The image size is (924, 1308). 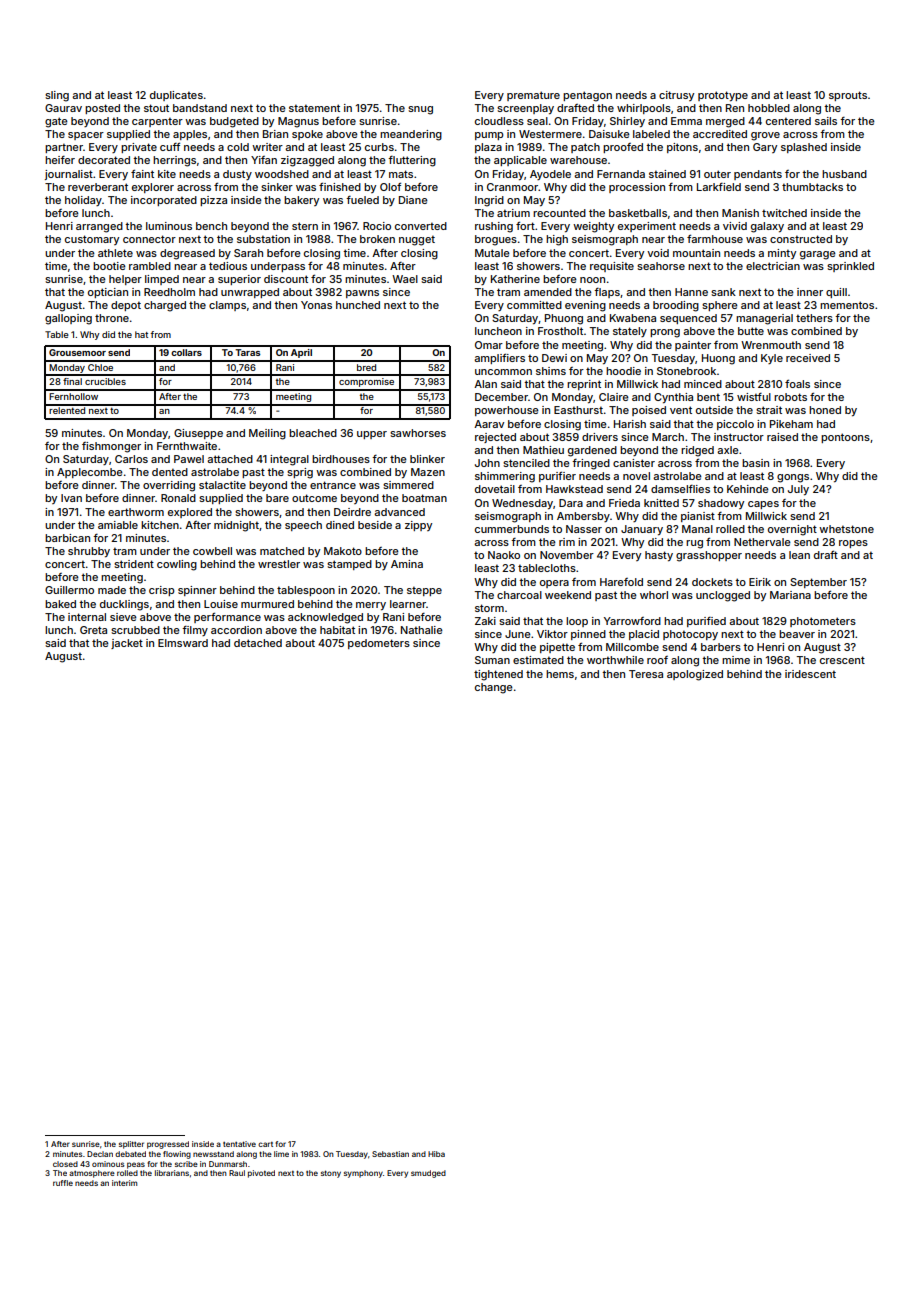 I want to click on cowbell, so click(x=212, y=551).
